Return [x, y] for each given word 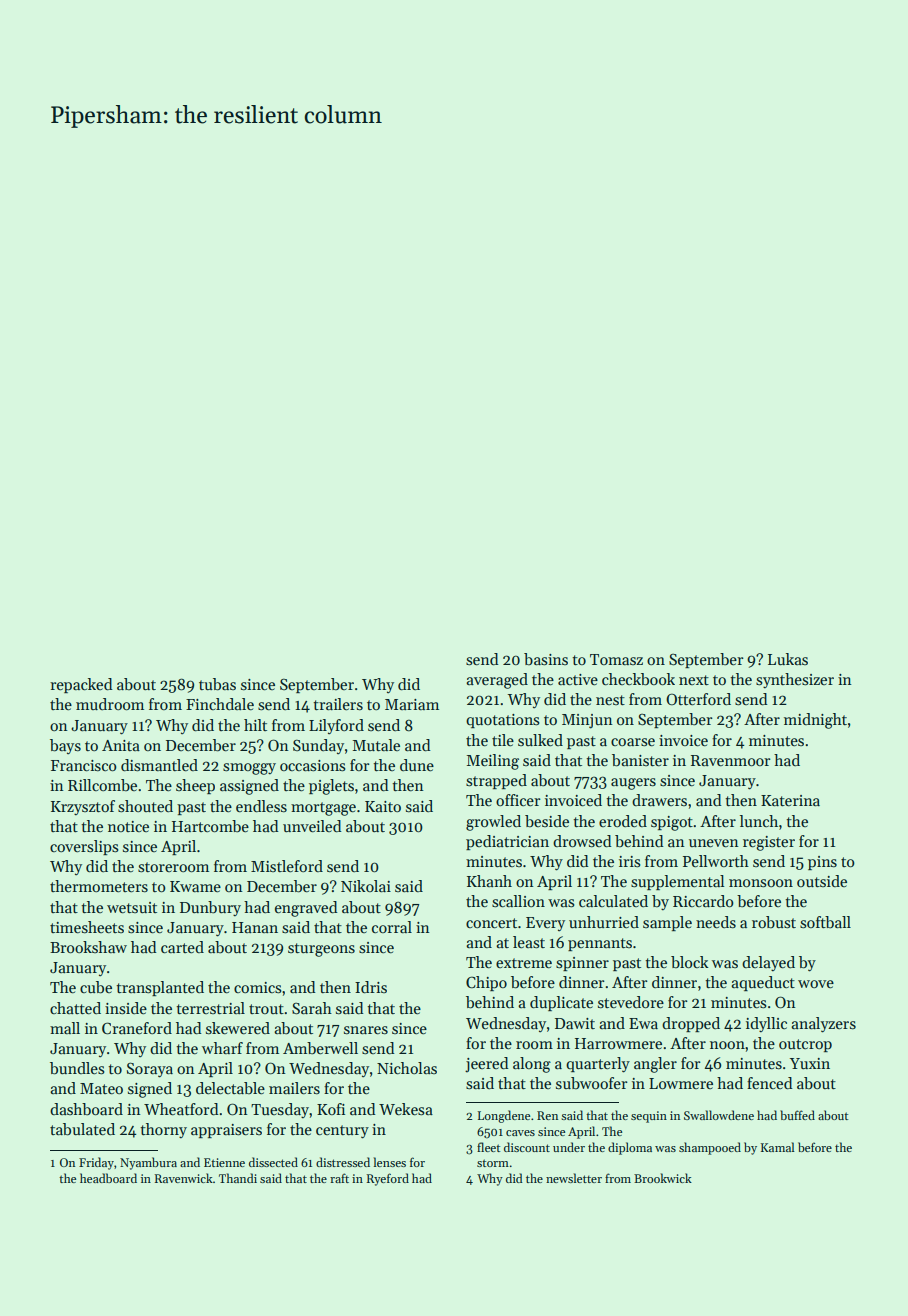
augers [633, 784]
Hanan [255, 927]
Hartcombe [210, 826]
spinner [582, 964]
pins [822, 863]
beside [547, 821]
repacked [81, 685]
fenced [770, 1083]
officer [518, 800]
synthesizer [795, 680]
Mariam [412, 704]
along [532, 1065]
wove [816, 984]
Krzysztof [83, 807]
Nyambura [148, 1163]
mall [65, 1028]
